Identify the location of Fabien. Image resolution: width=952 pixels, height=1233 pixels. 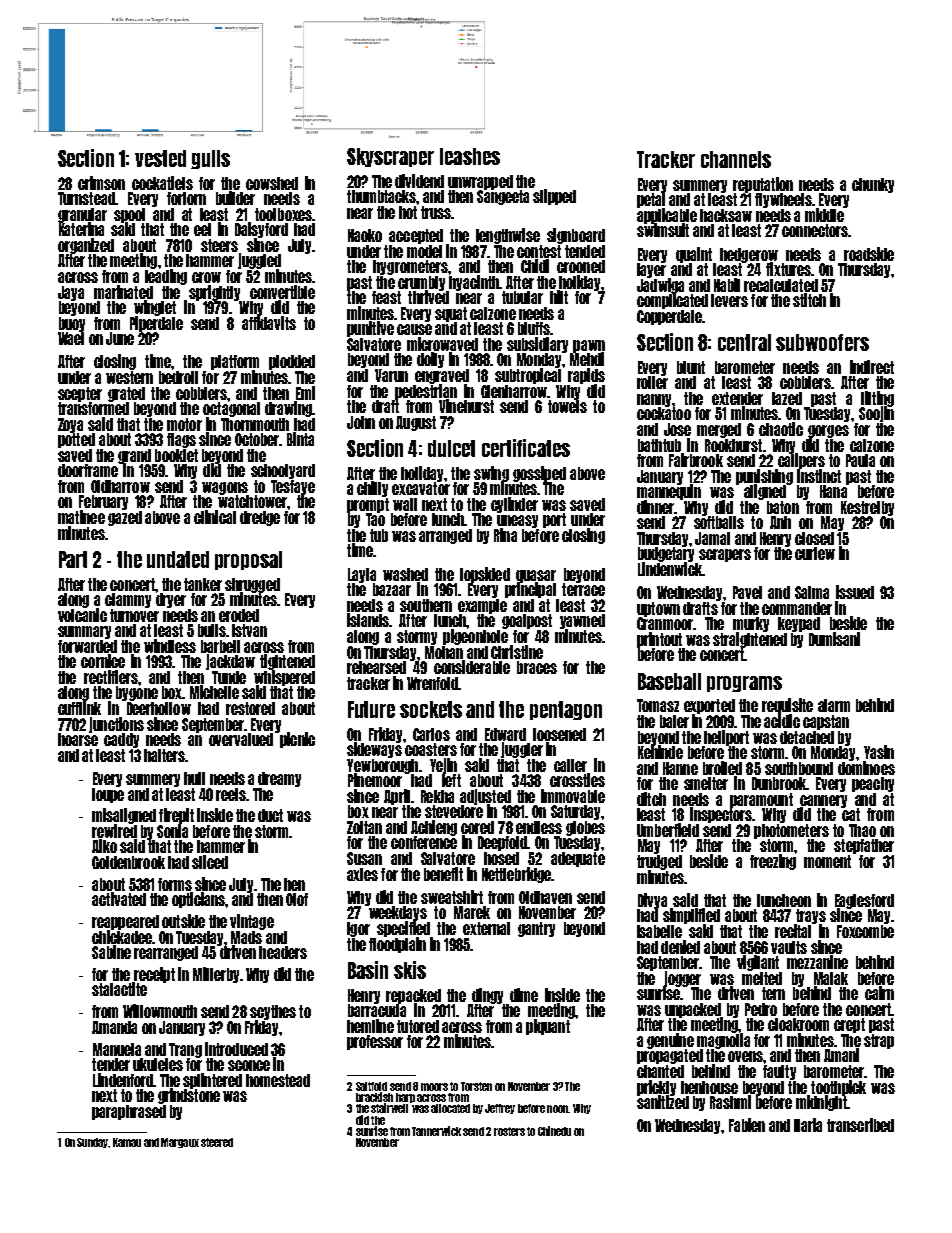
(747, 1125).
